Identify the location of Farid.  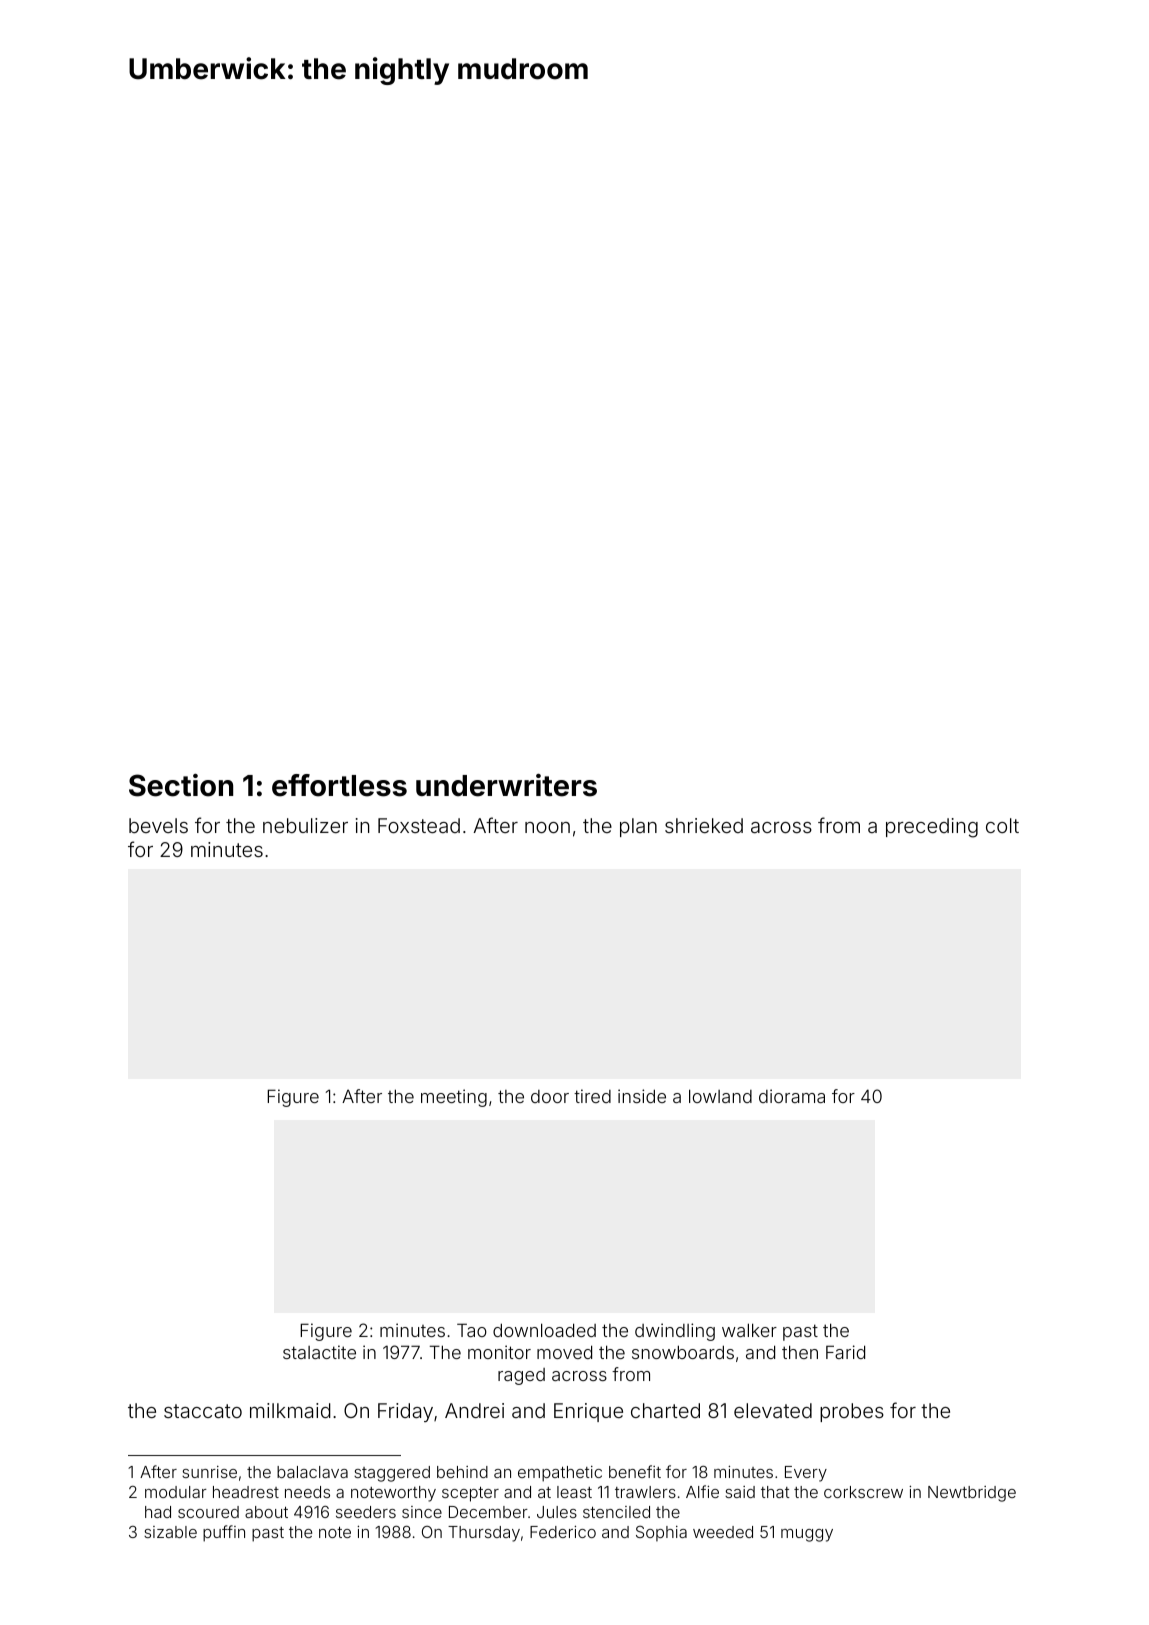
(845, 1352).
